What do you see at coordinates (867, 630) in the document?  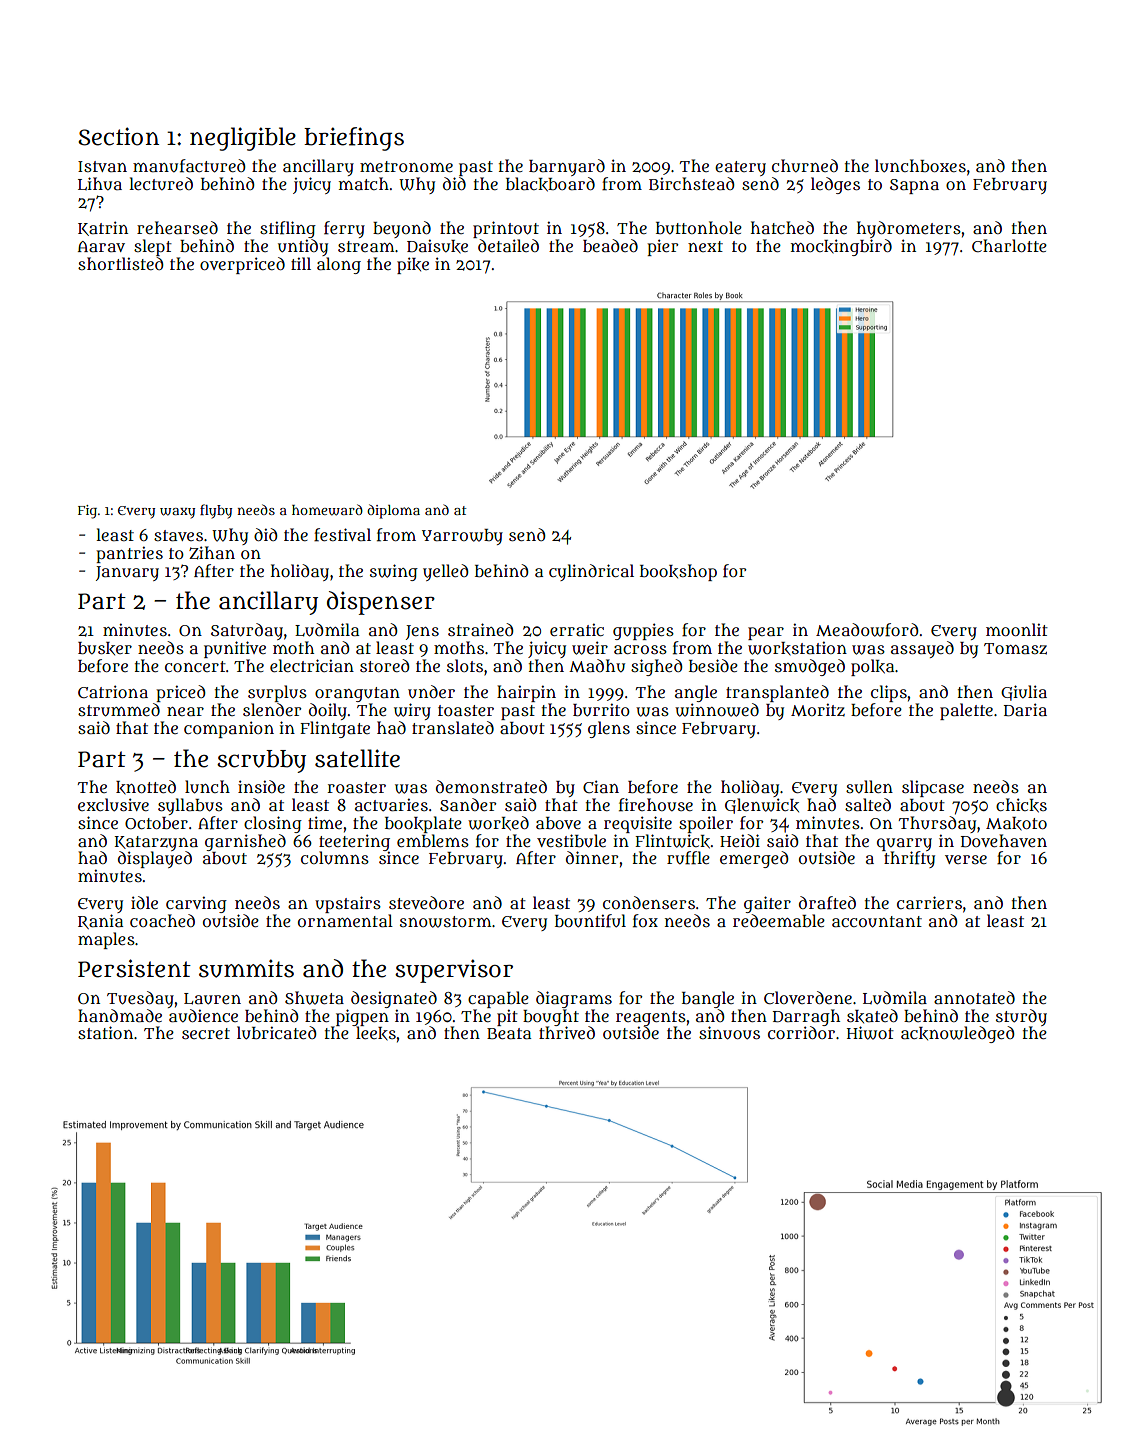 I see `Meadowford` at bounding box center [867, 630].
